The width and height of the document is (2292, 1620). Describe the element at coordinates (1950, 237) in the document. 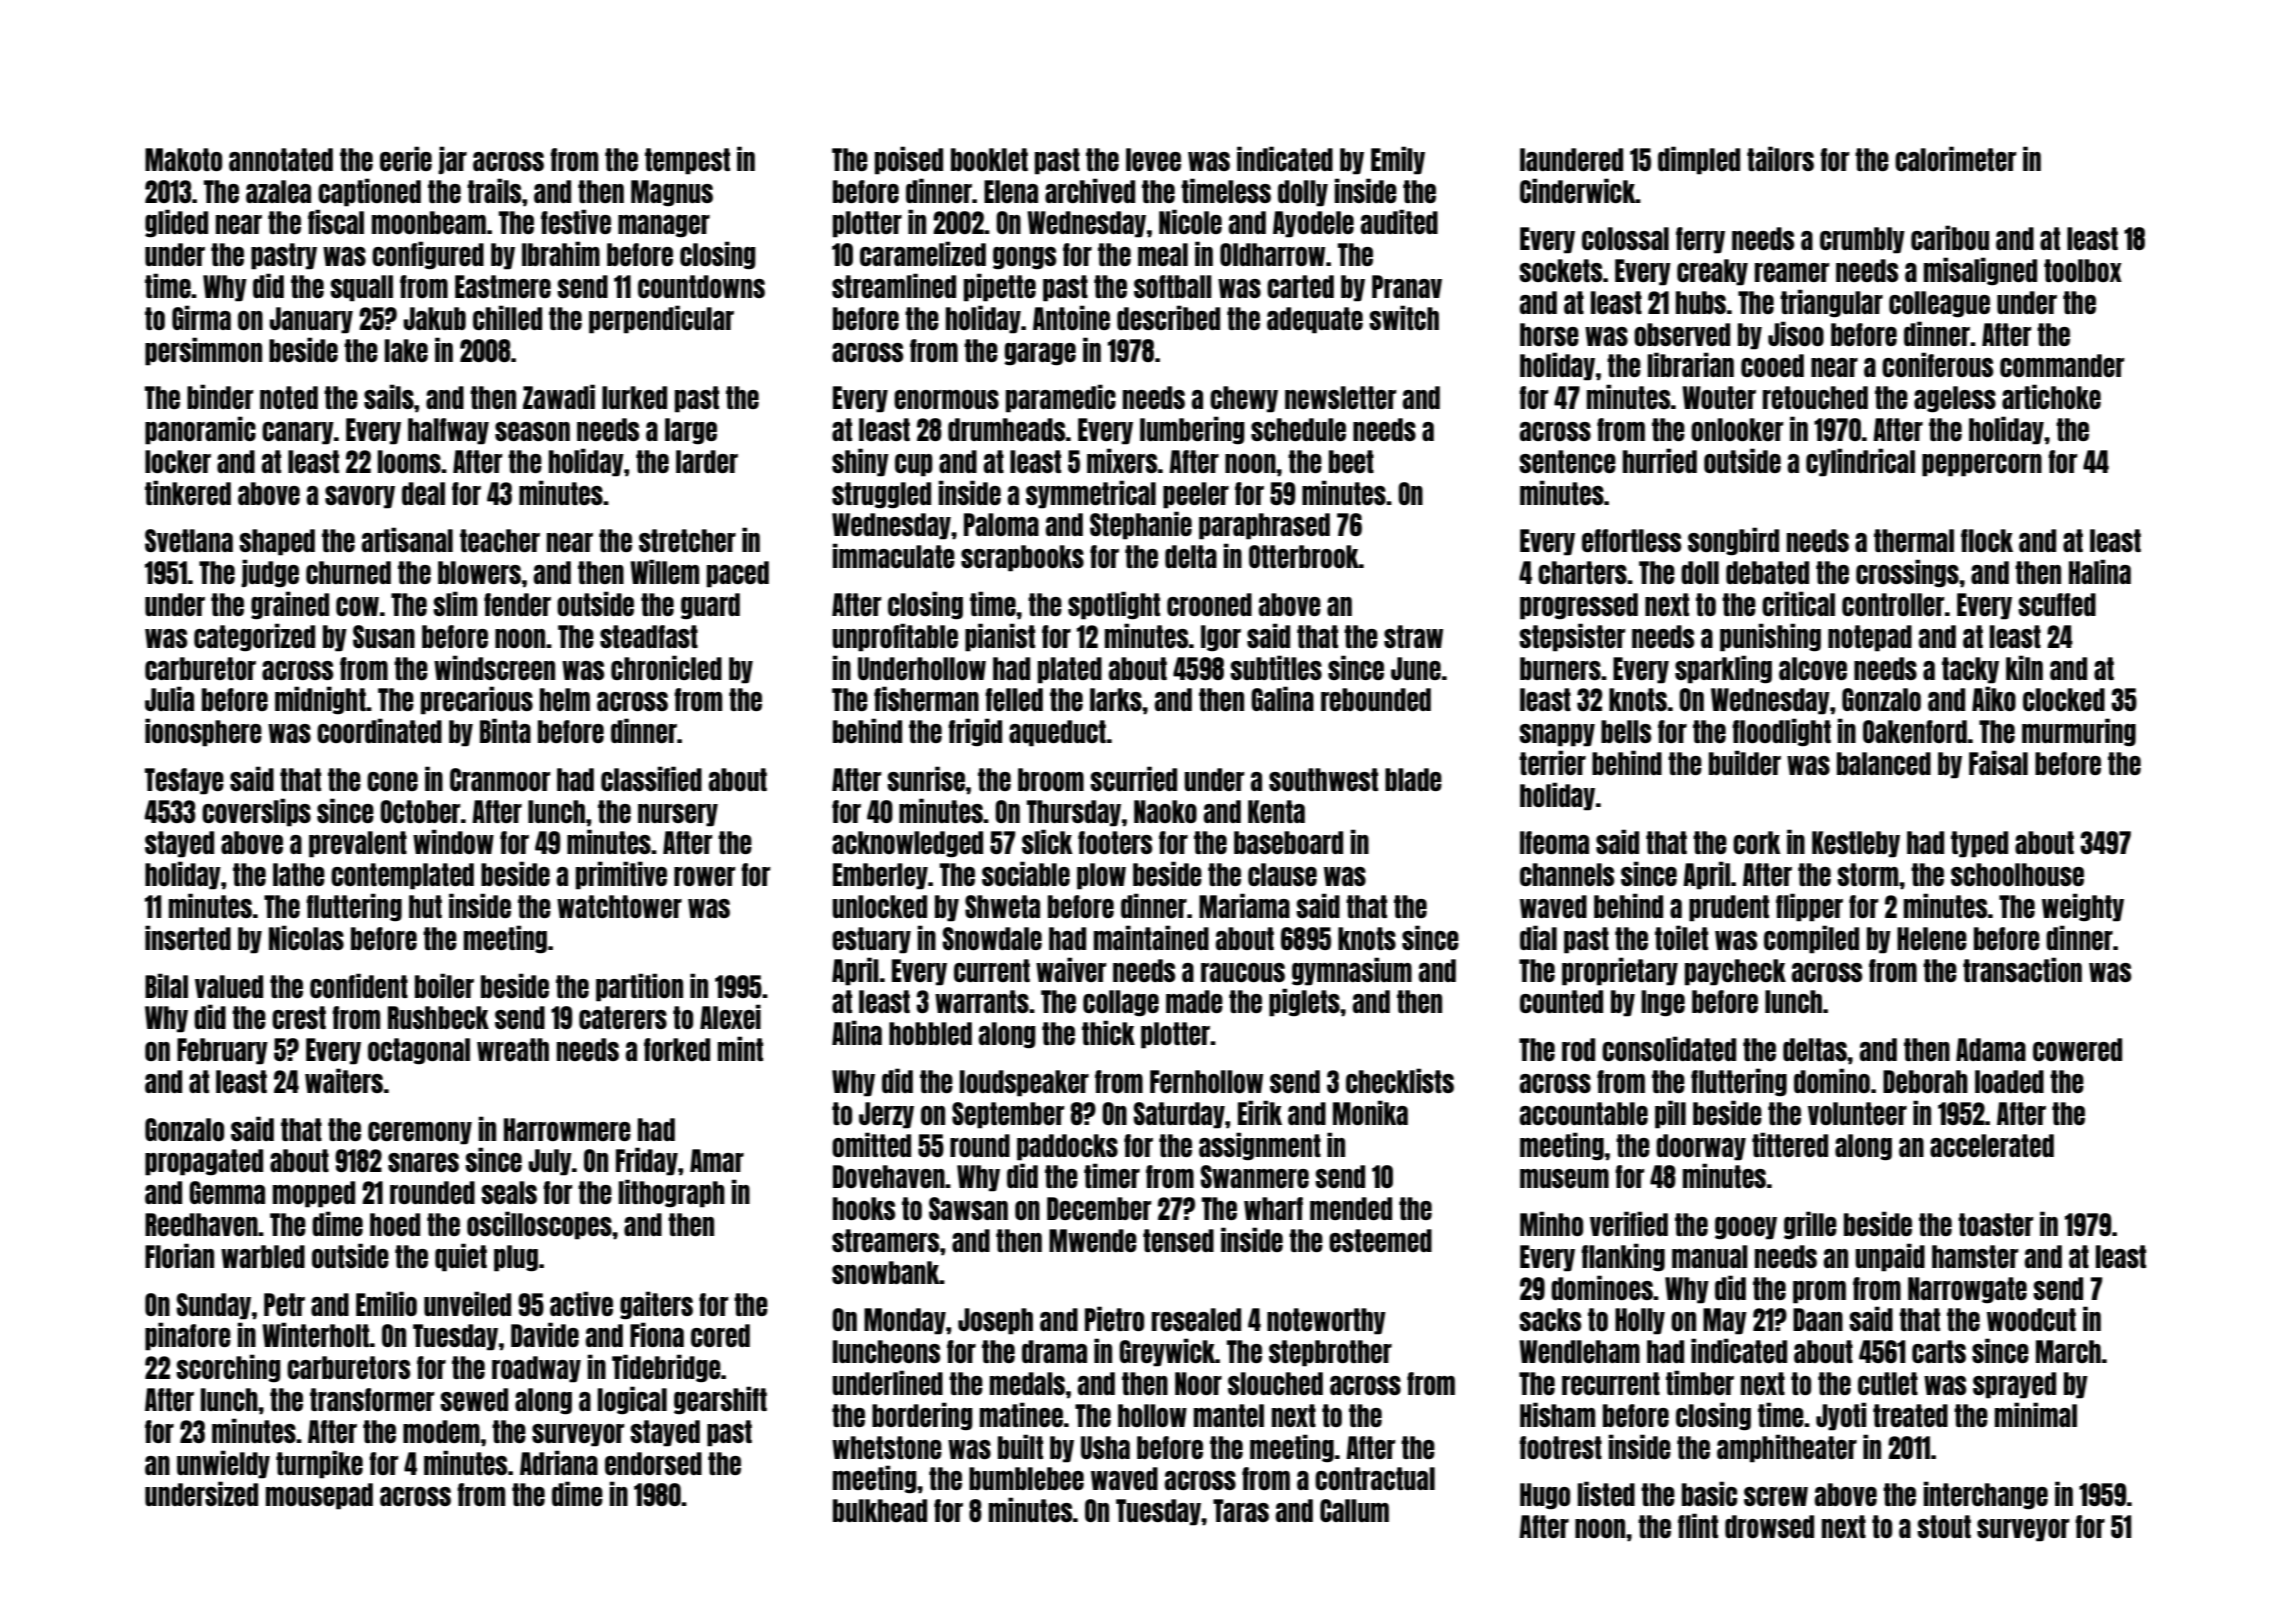

I see `caribou` at that location.
